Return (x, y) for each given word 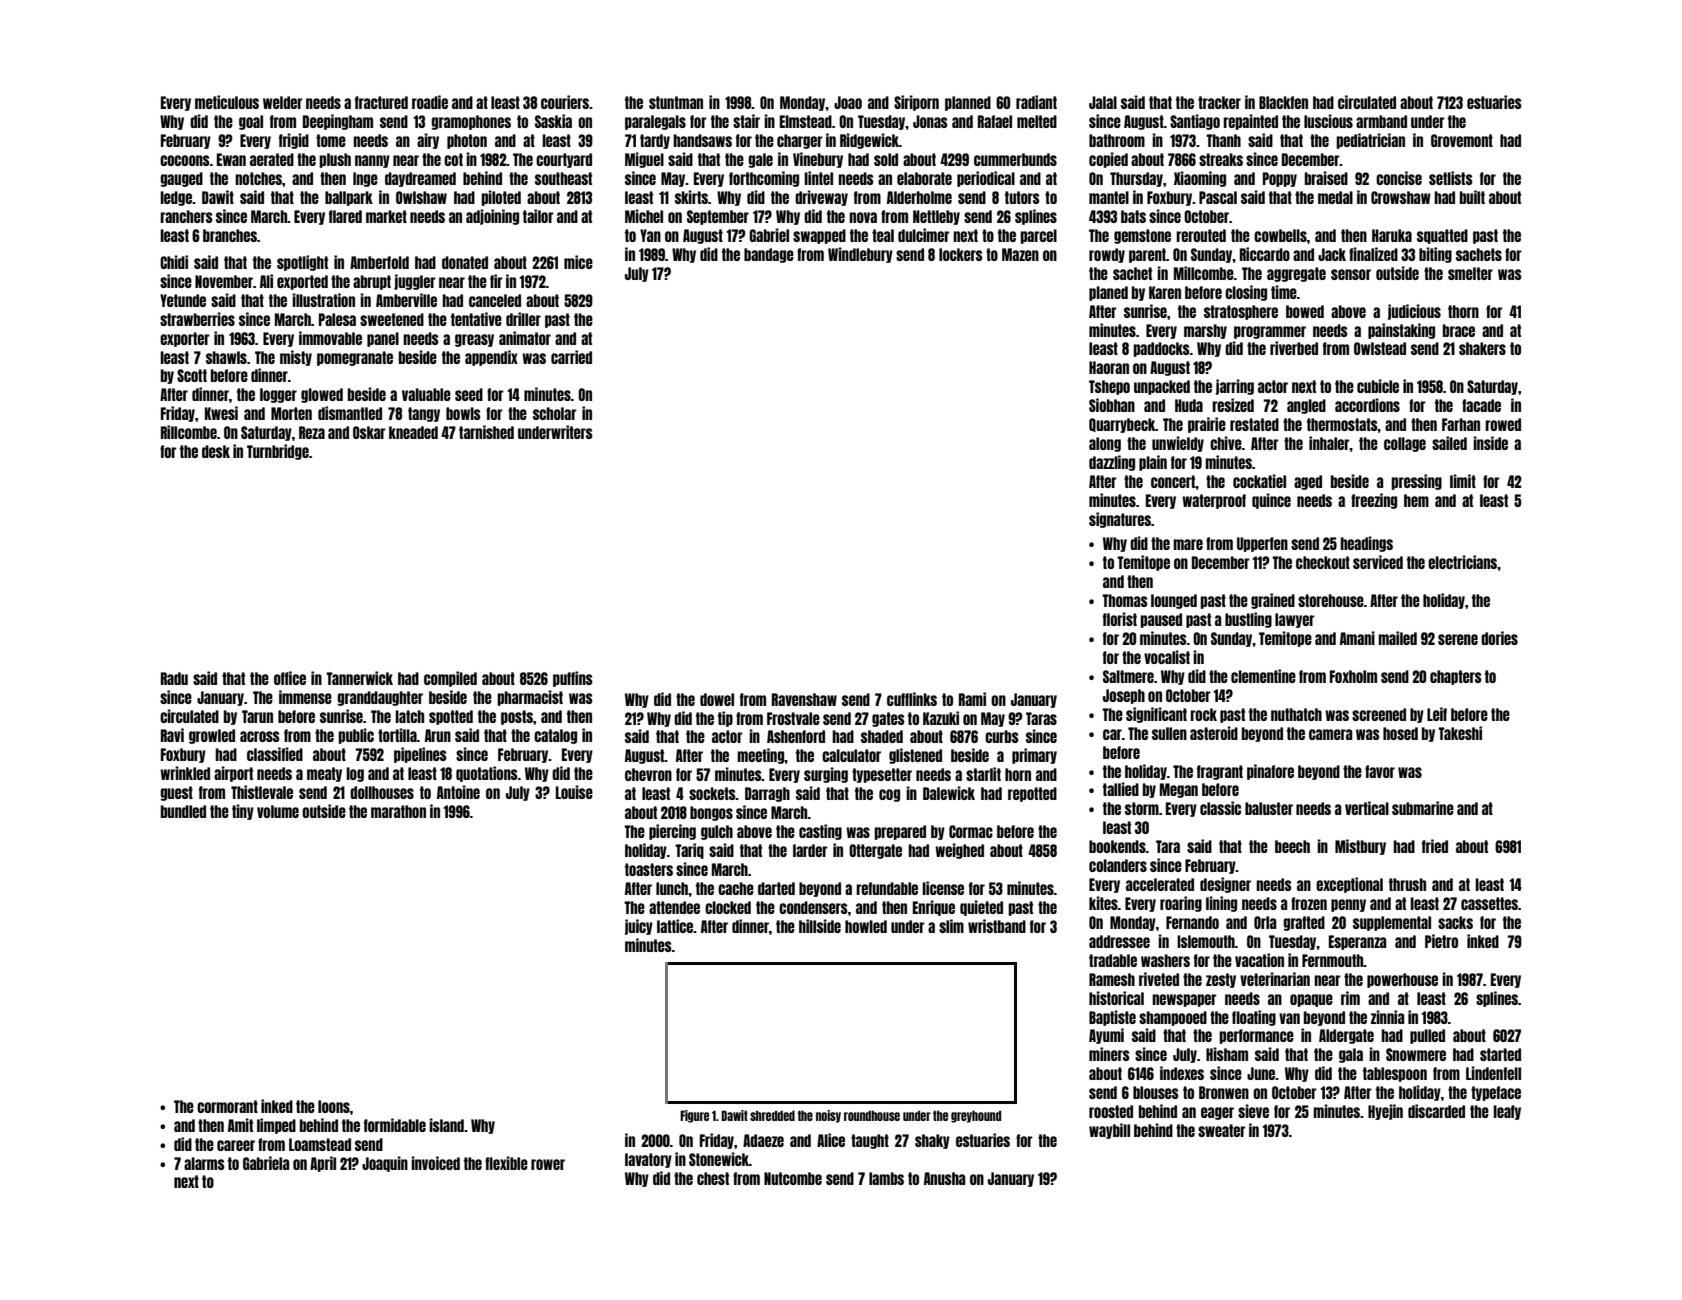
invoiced (435, 1163)
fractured (381, 102)
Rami (972, 699)
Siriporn (916, 103)
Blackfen (1283, 102)
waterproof (1214, 501)
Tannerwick (359, 678)
